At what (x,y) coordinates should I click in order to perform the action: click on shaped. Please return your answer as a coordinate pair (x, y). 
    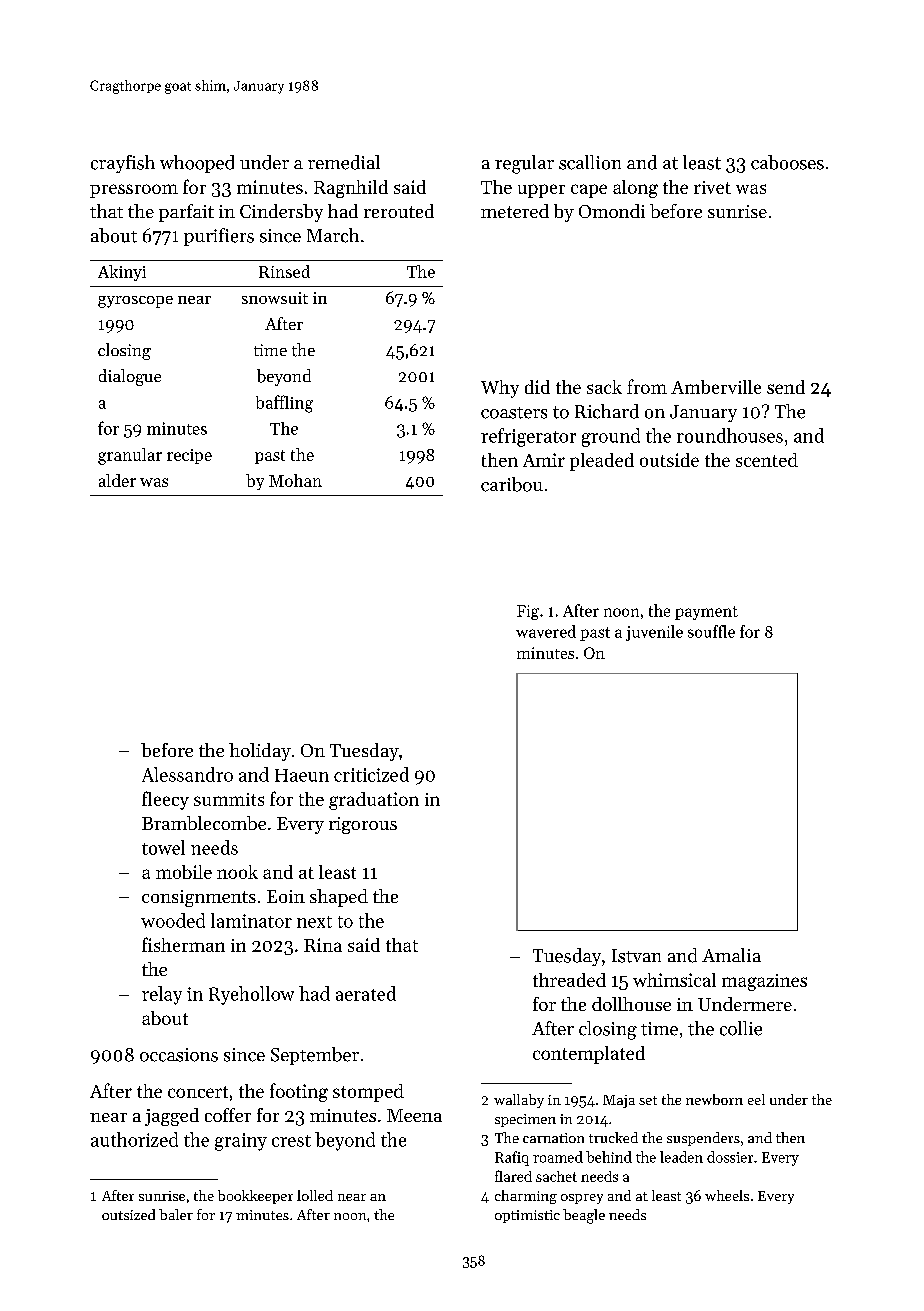
    Looking at the image, I should click on (339, 898).
